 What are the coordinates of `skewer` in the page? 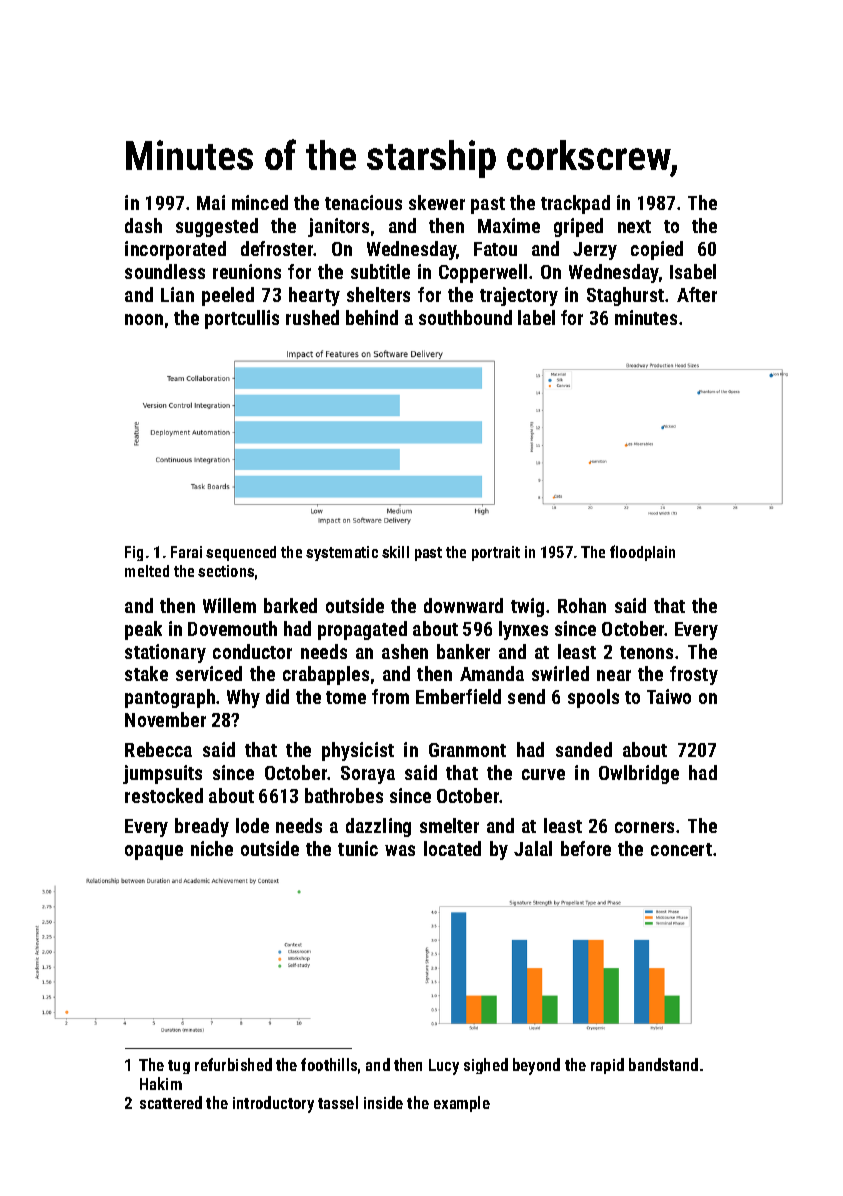 It's located at (437, 202).
